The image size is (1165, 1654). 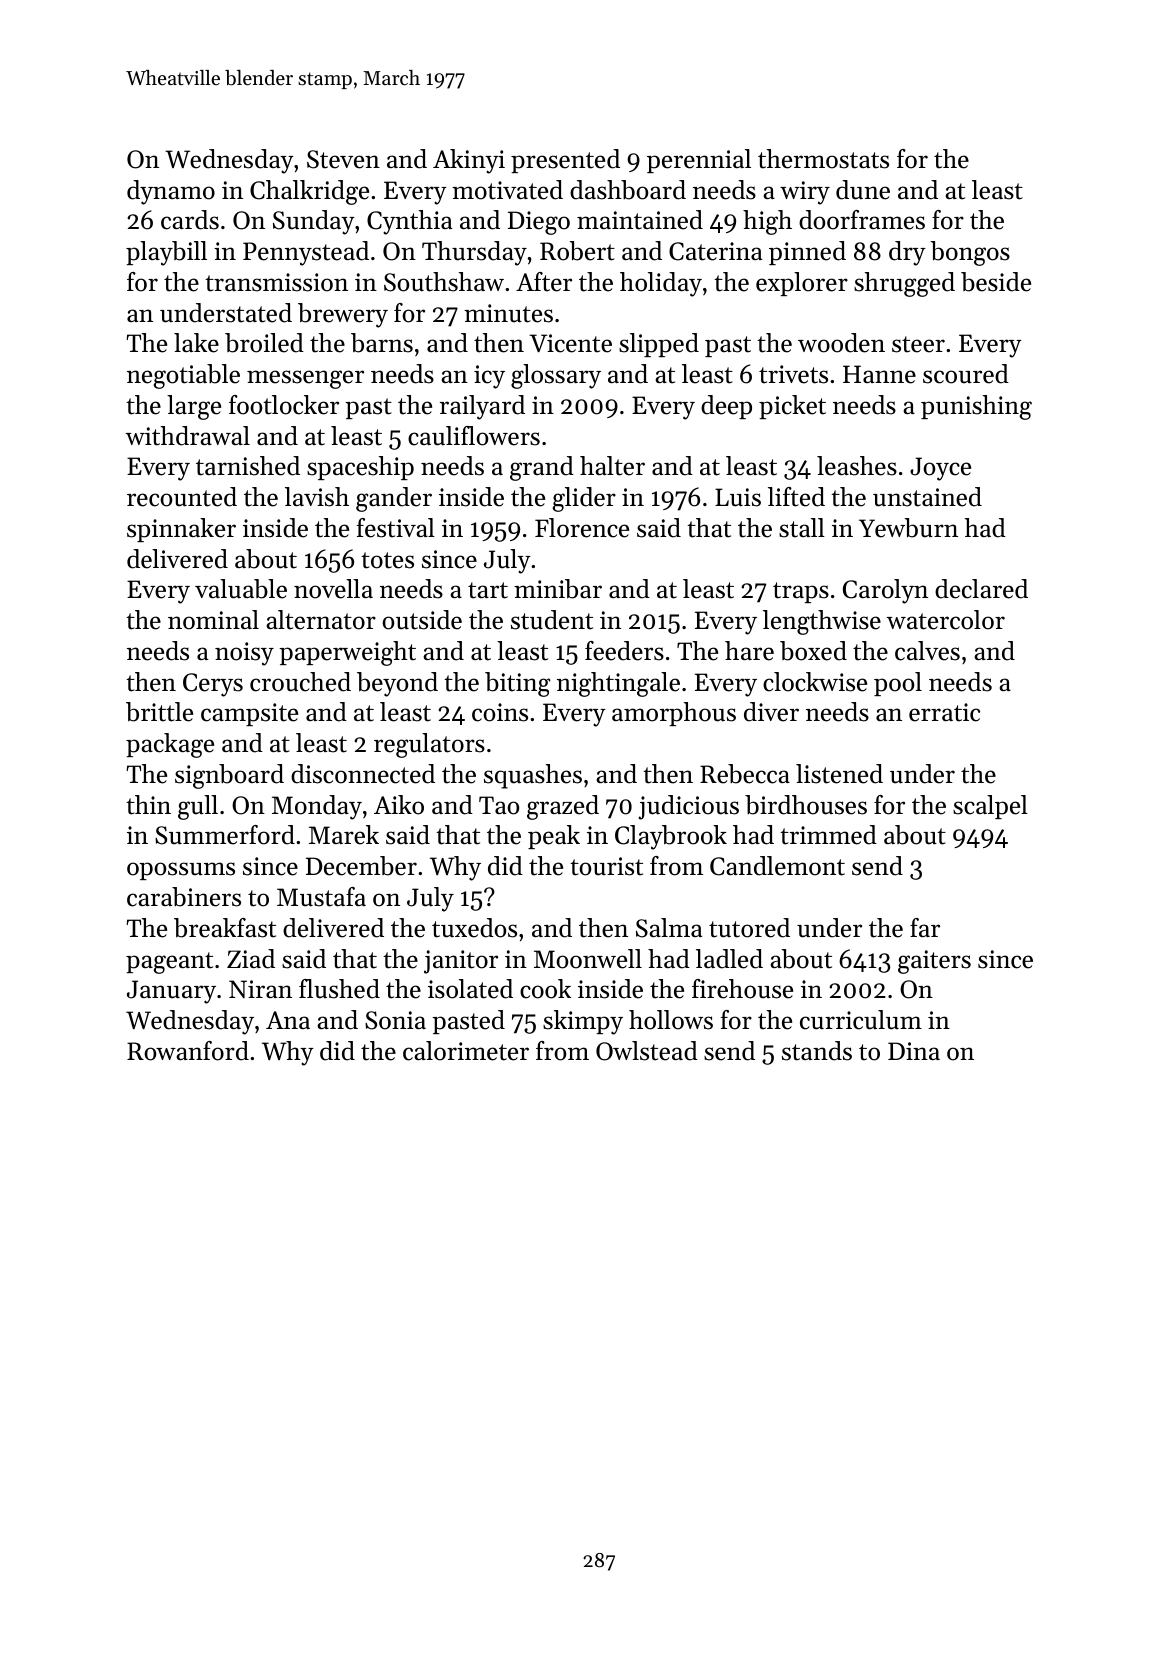 What do you see at coordinates (699, 161) in the screenshot?
I see `perennial` at bounding box center [699, 161].
